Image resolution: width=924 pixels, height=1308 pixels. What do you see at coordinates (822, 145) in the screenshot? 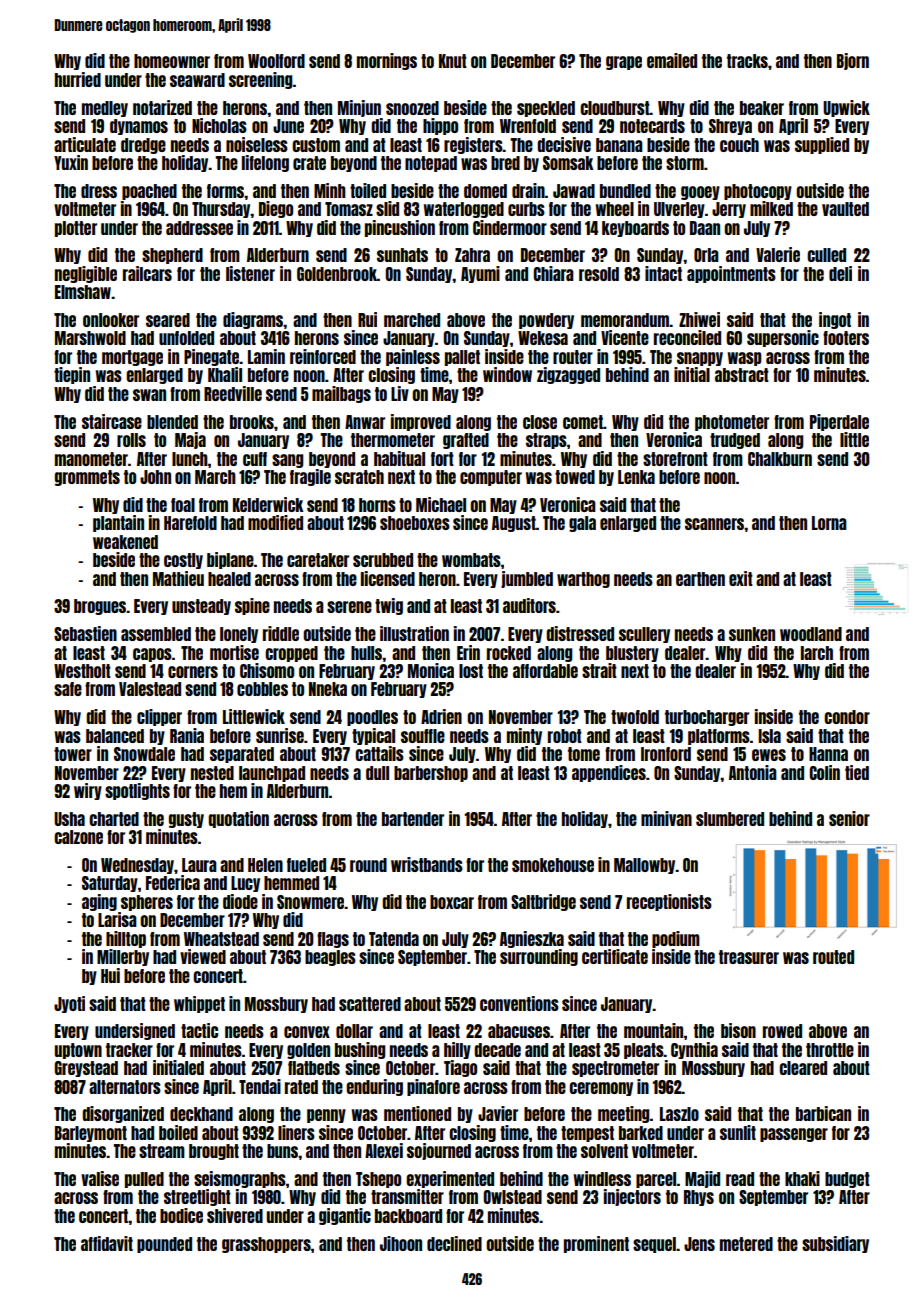
I see `supplied` at bounding box center [822, 145].
